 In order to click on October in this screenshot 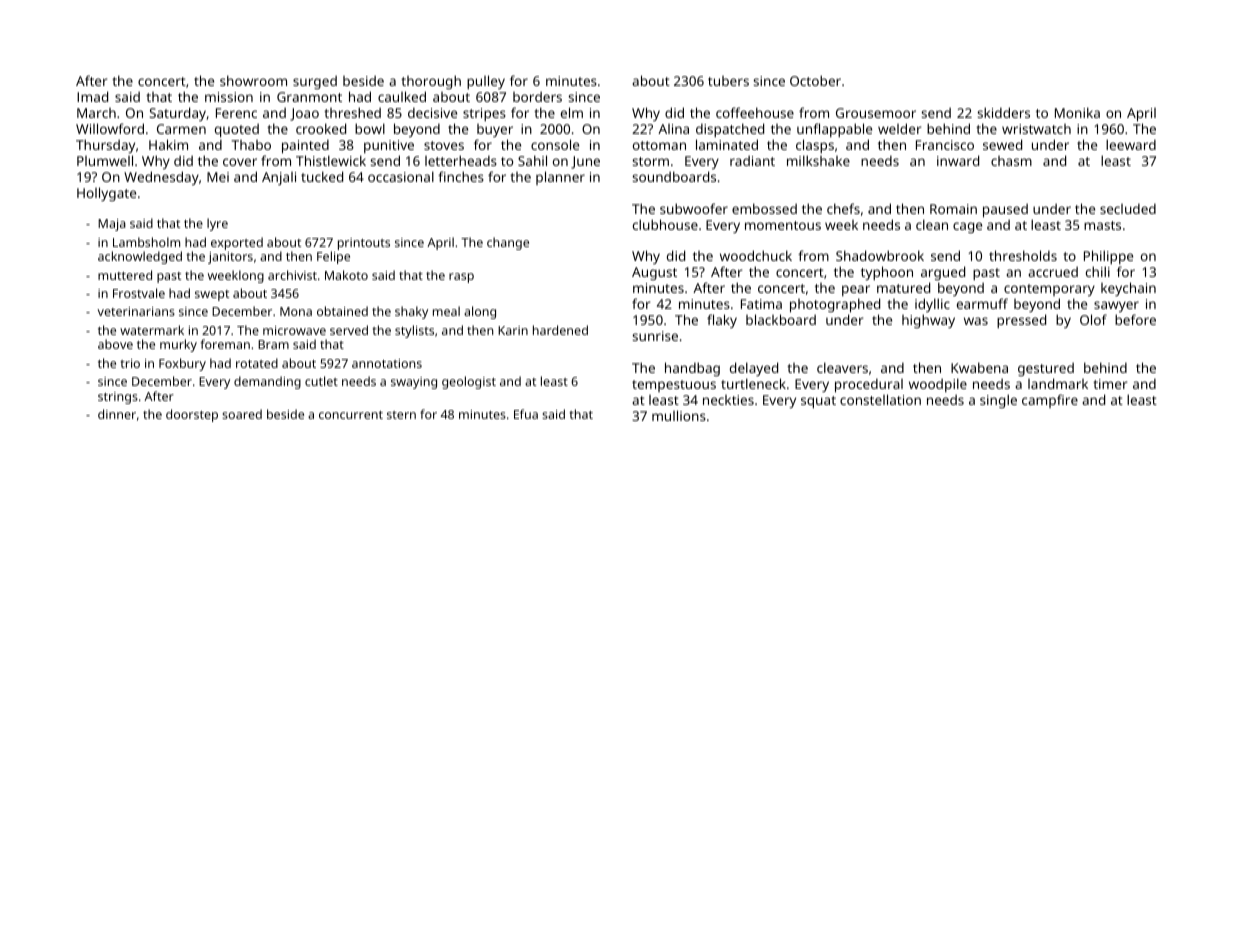, I will do `click(815, 80)`.
